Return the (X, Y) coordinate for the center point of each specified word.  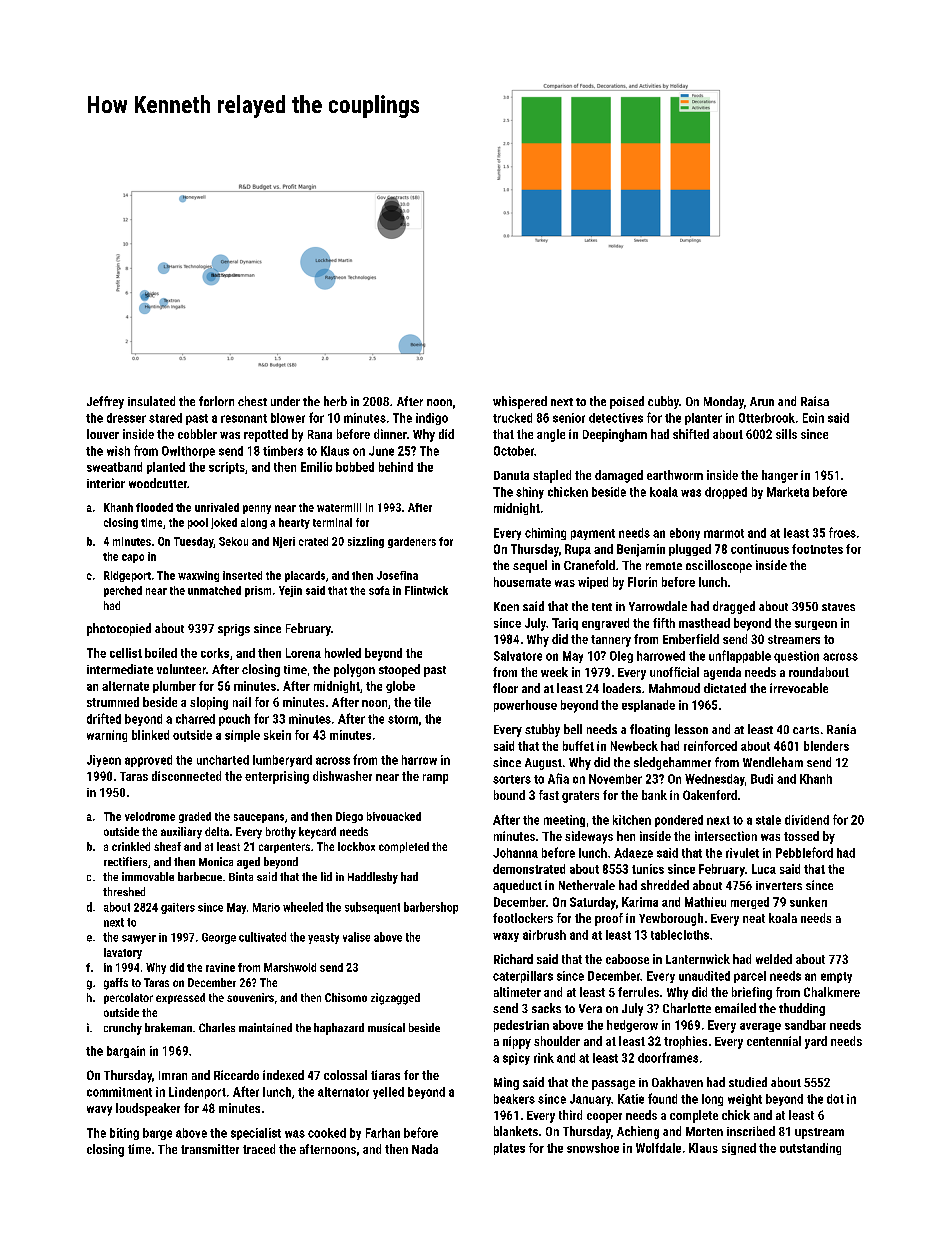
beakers (514, 1099)
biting (124, 1134)
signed (739, 1149)
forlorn (216, 401)
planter (703, 419)
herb (335, 401)
